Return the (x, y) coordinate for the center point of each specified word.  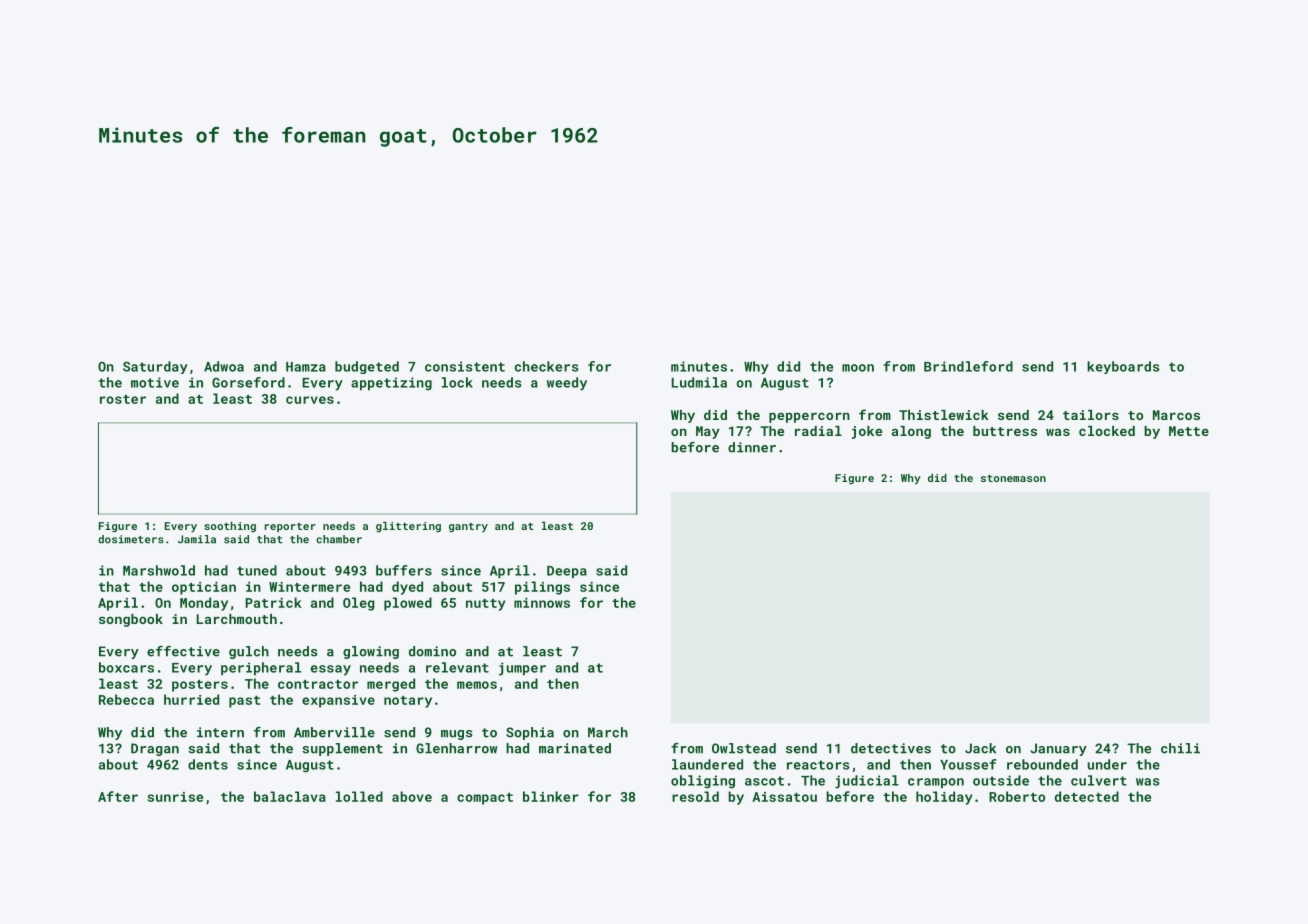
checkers (547, 366)
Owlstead (744, 748)
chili (1180, 748)
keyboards (1123, 367)
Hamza (306, 367)
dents (208, 764)
